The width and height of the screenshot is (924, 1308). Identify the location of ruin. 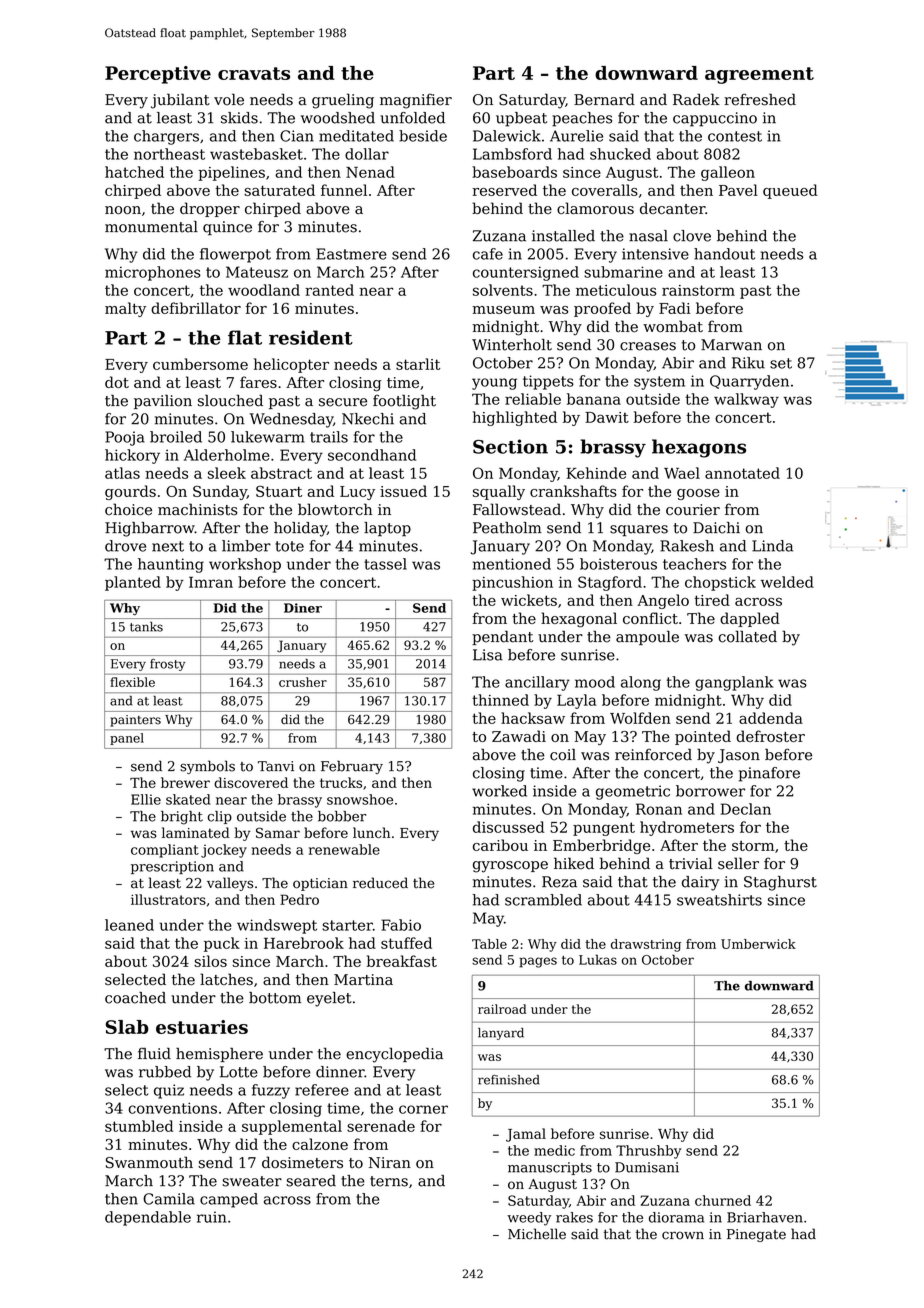
(211, 1217).
